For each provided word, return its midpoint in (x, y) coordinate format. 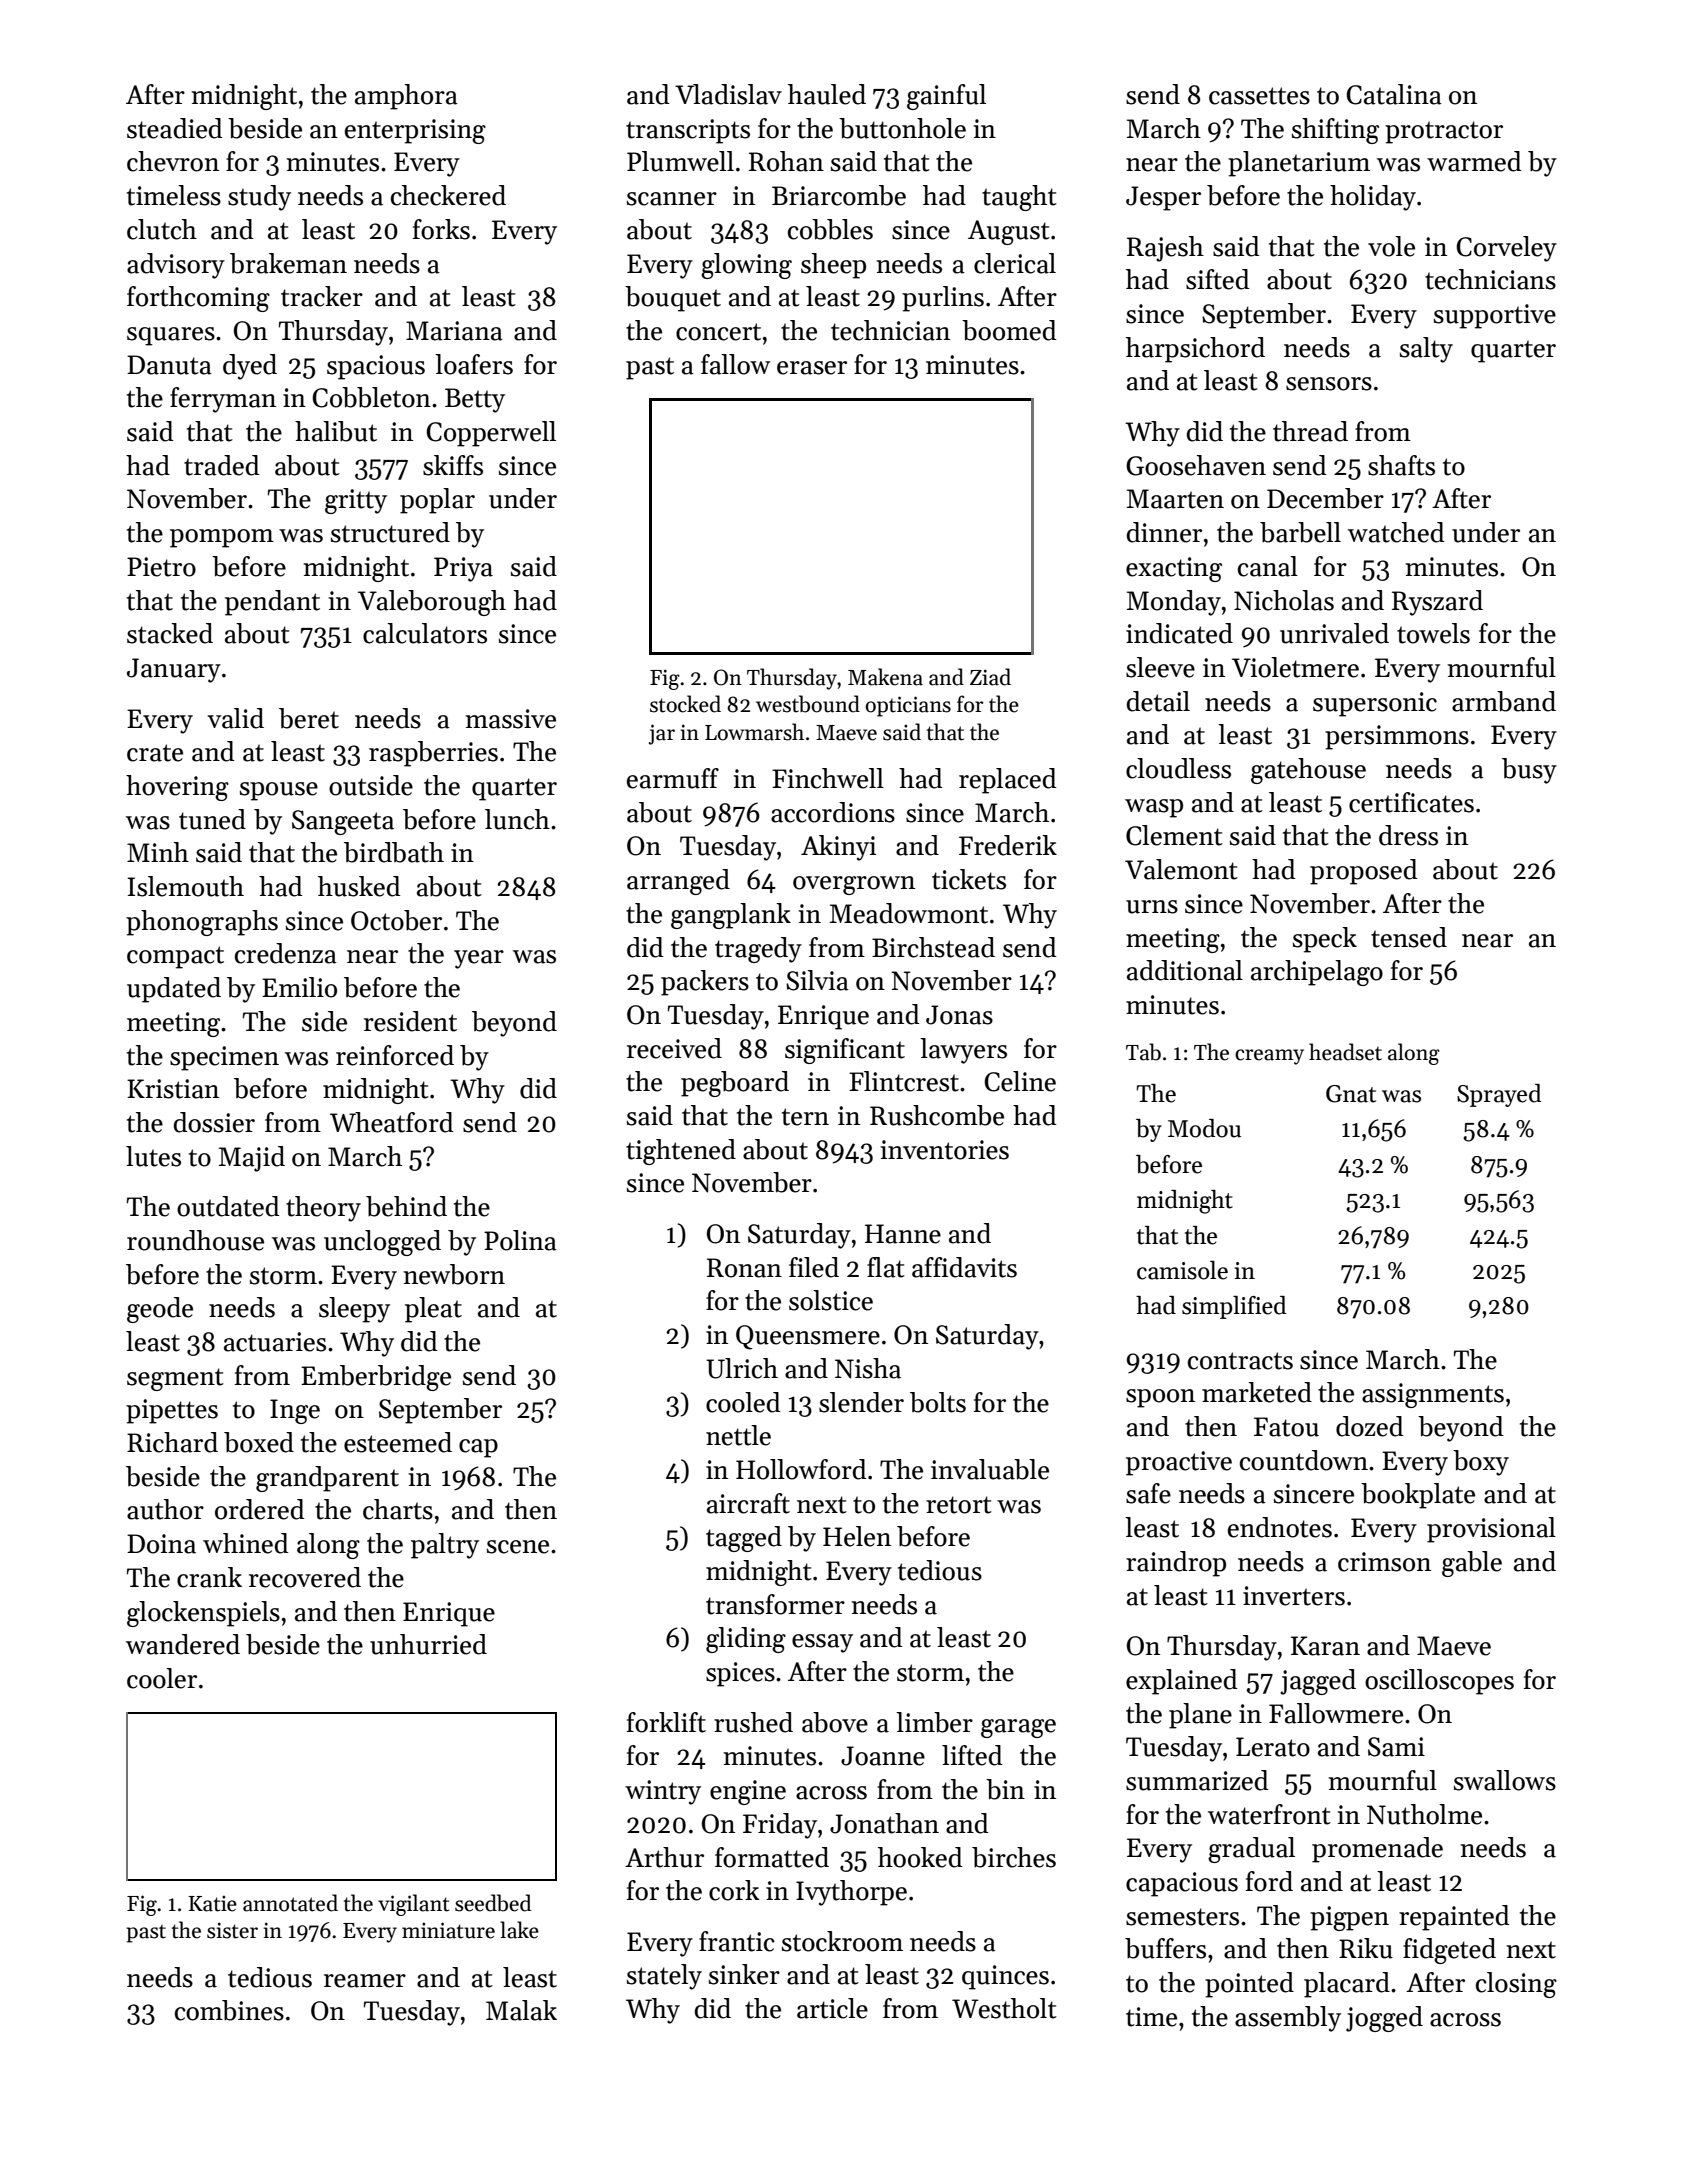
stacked (170, 633)
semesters (1182, 1917)
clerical (1015, 263)
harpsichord (1195, 350)
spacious (376, 367)
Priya (463, 569)
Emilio (299, 987)
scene (518, 1547)
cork (734, 1890)
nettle (738, 1435)
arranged (678, 882)
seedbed (493, 1903)
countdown (1304, 1460)
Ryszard (1437, 603)
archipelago (1317, 973)
